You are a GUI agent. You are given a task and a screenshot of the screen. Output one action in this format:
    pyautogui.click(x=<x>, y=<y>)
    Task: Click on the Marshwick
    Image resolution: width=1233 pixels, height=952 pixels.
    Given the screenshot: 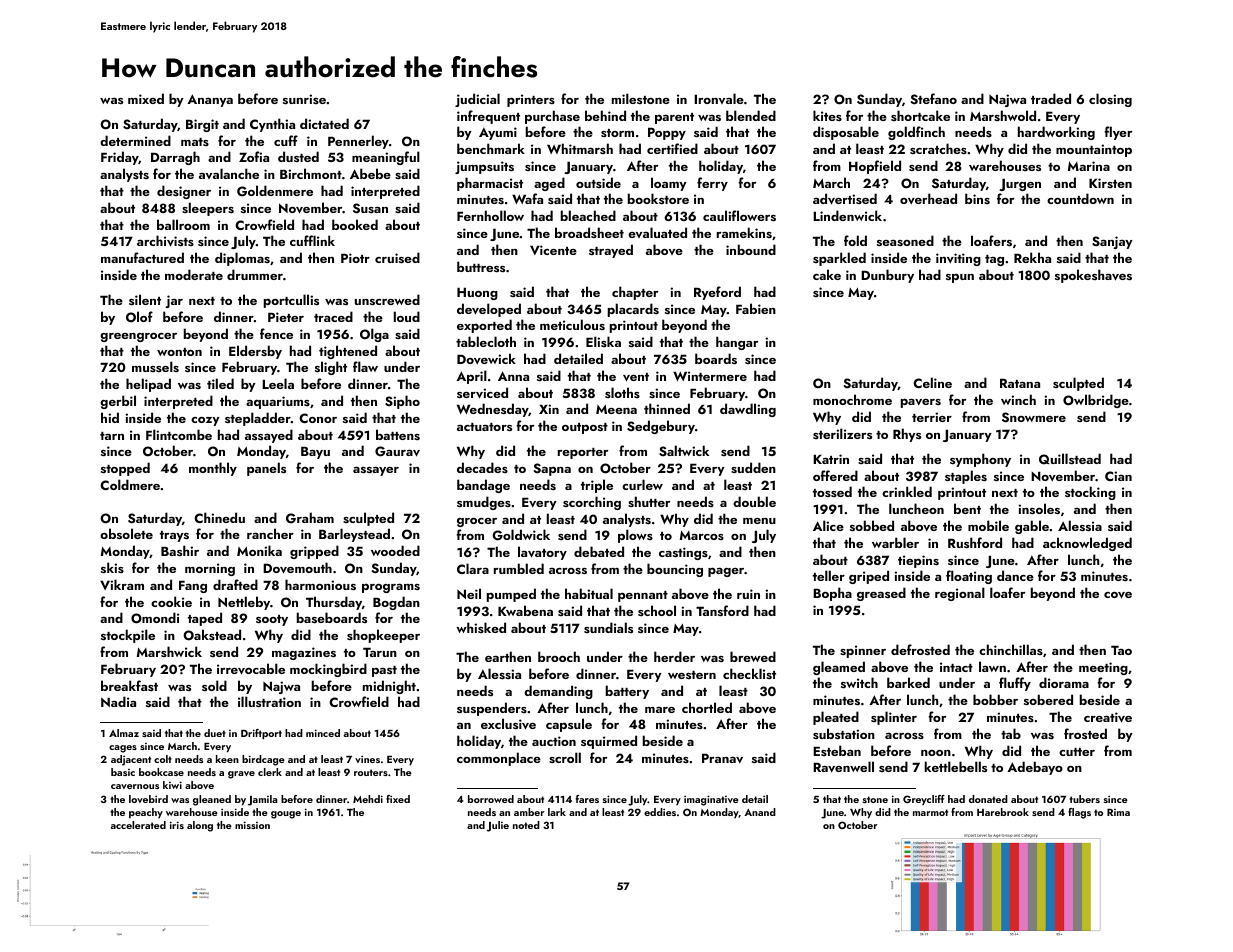 What is the action you would take?
    pyautogui.click(x=169, y=651)
